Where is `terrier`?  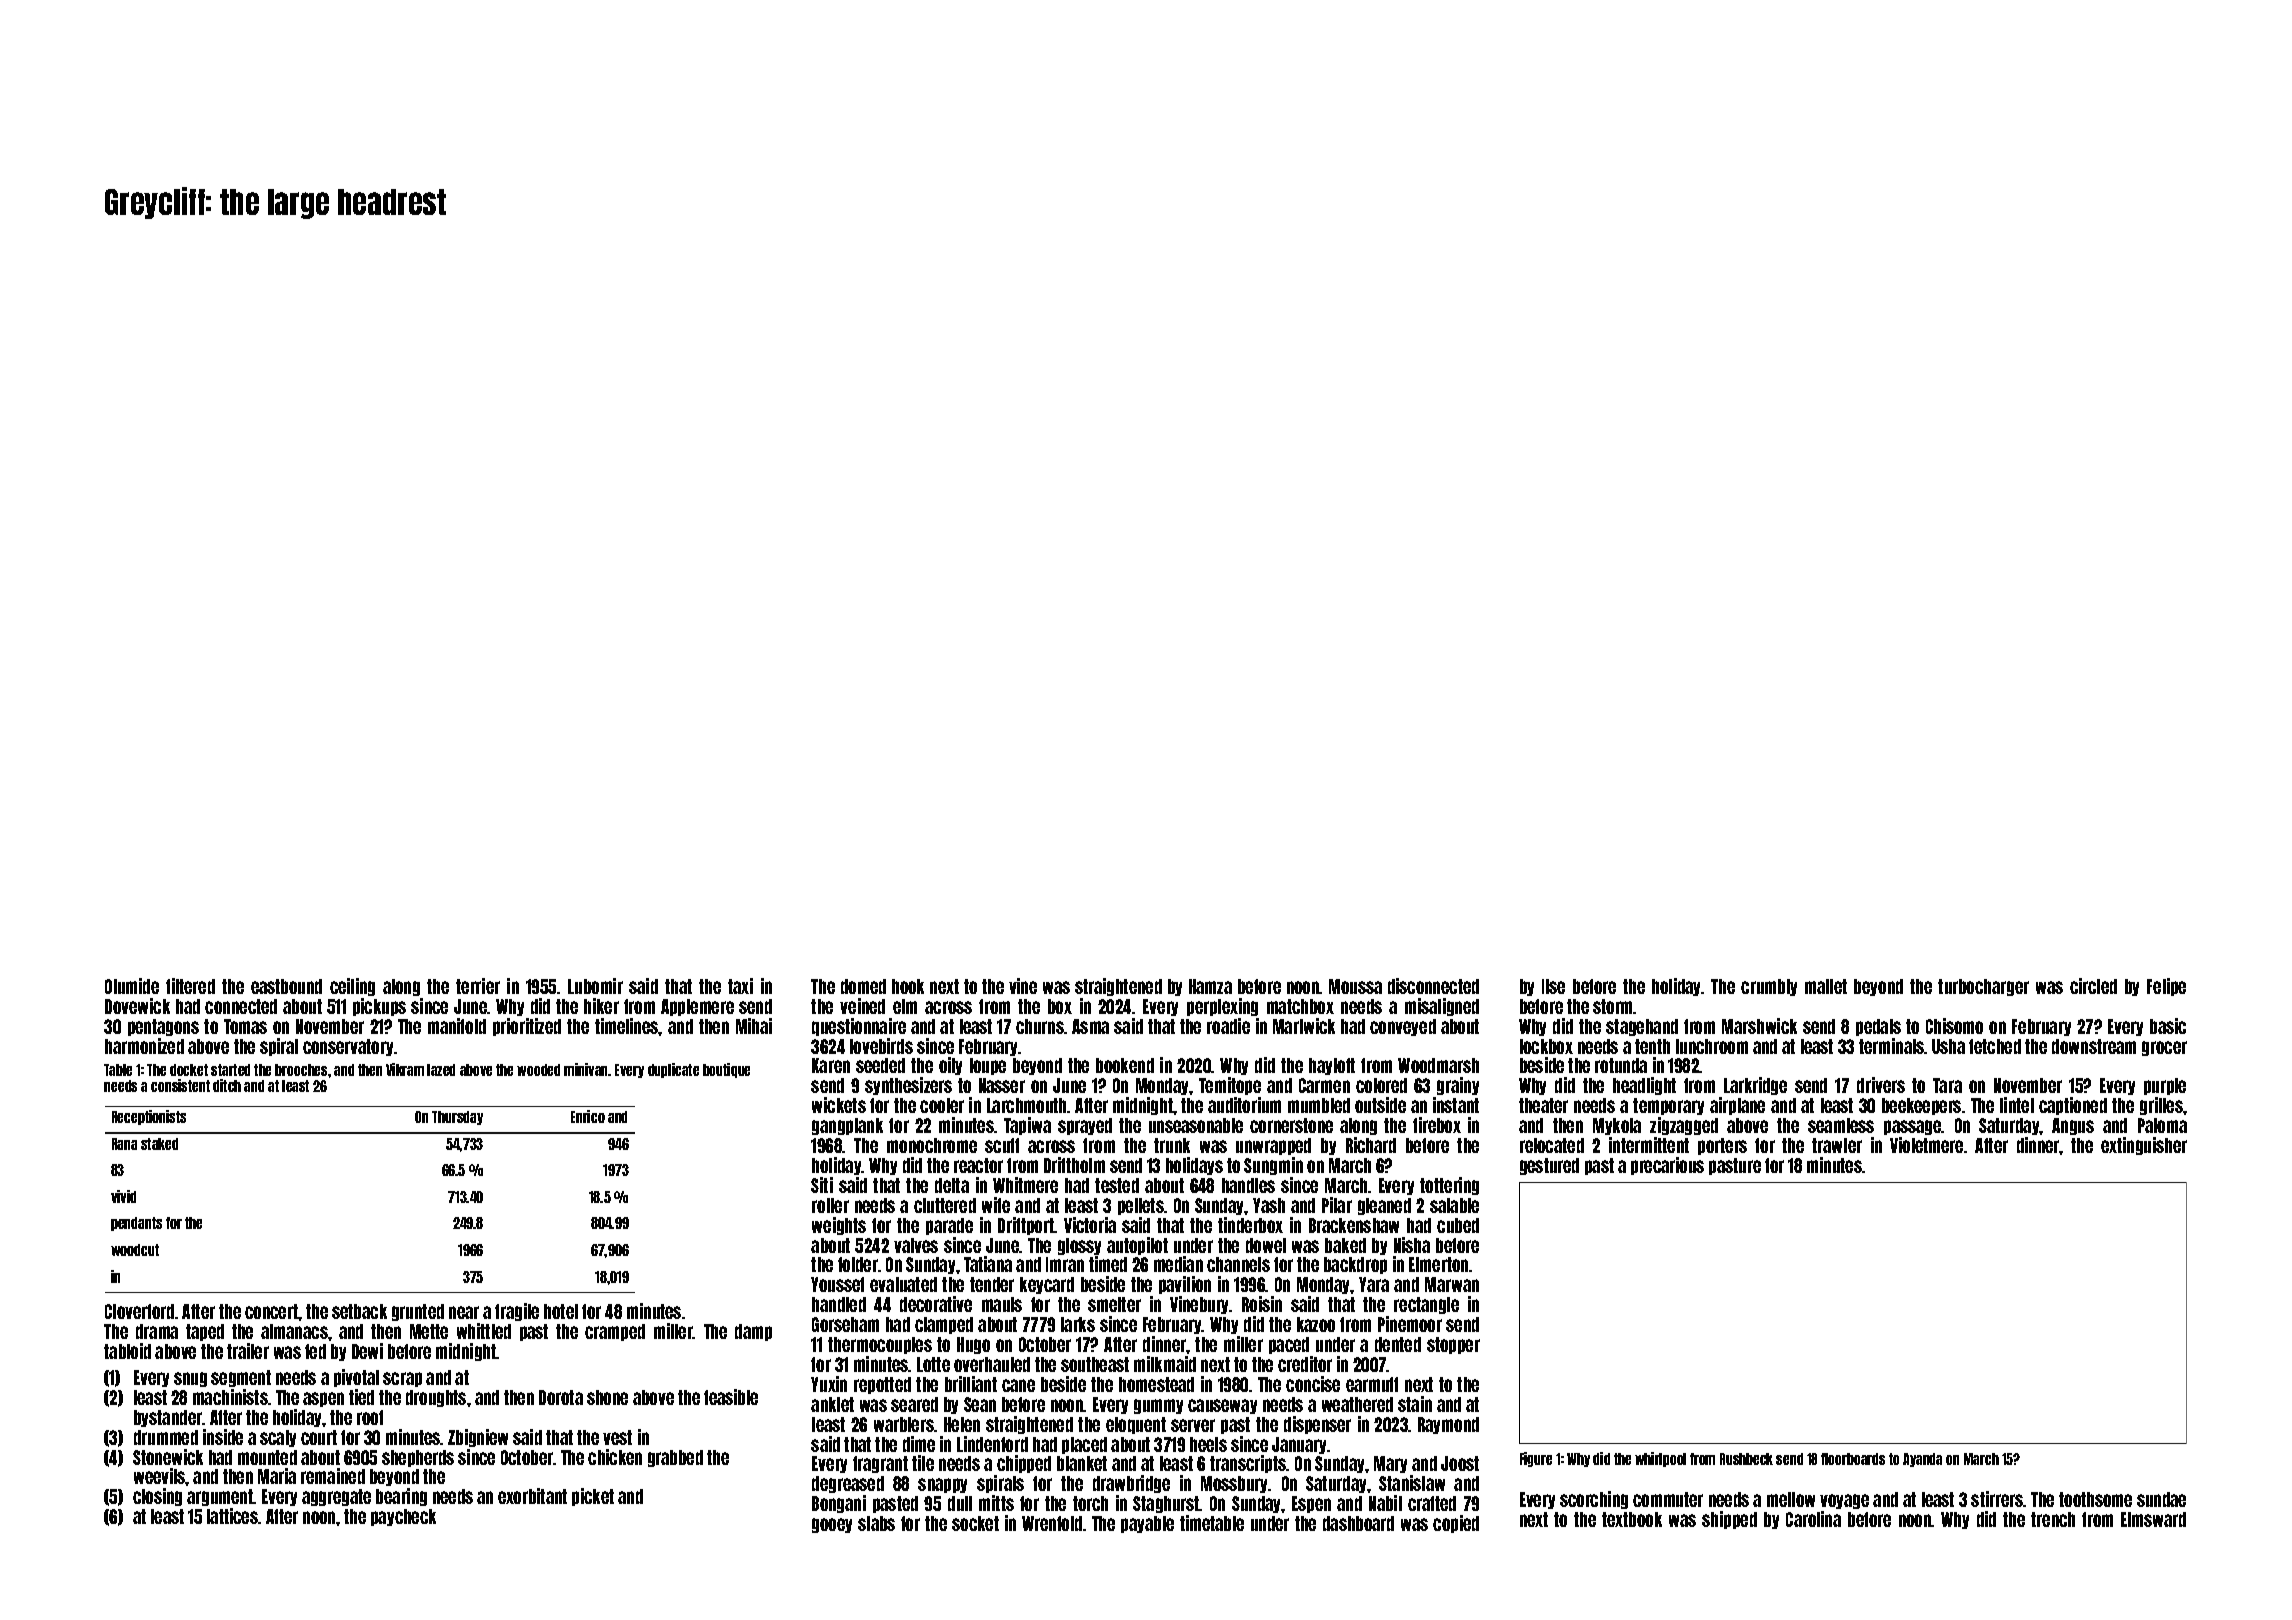
terrier is located at coordinates (478, 986).
